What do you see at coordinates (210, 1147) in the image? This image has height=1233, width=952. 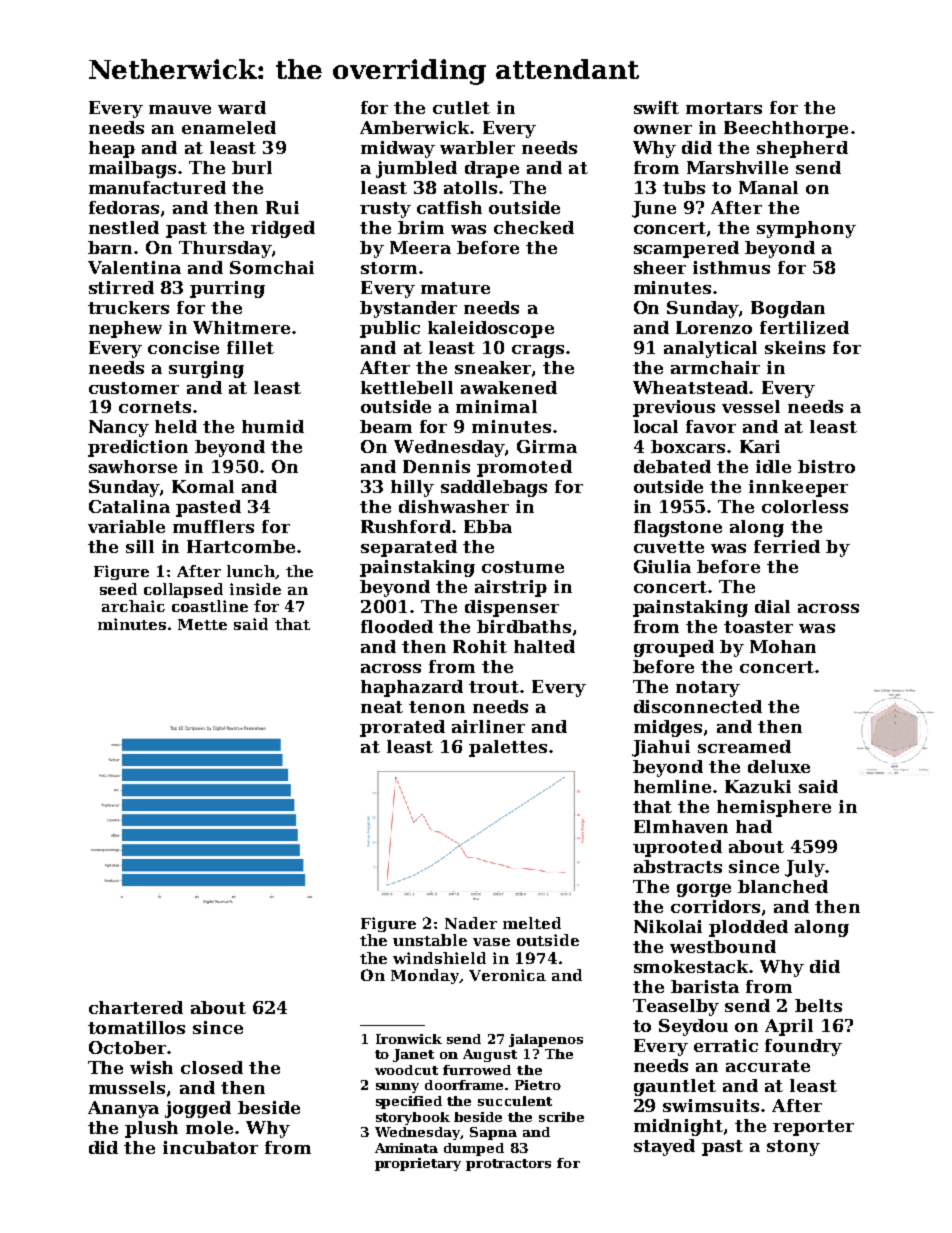 I see `incubator` at bounding box center [210, 1147].
